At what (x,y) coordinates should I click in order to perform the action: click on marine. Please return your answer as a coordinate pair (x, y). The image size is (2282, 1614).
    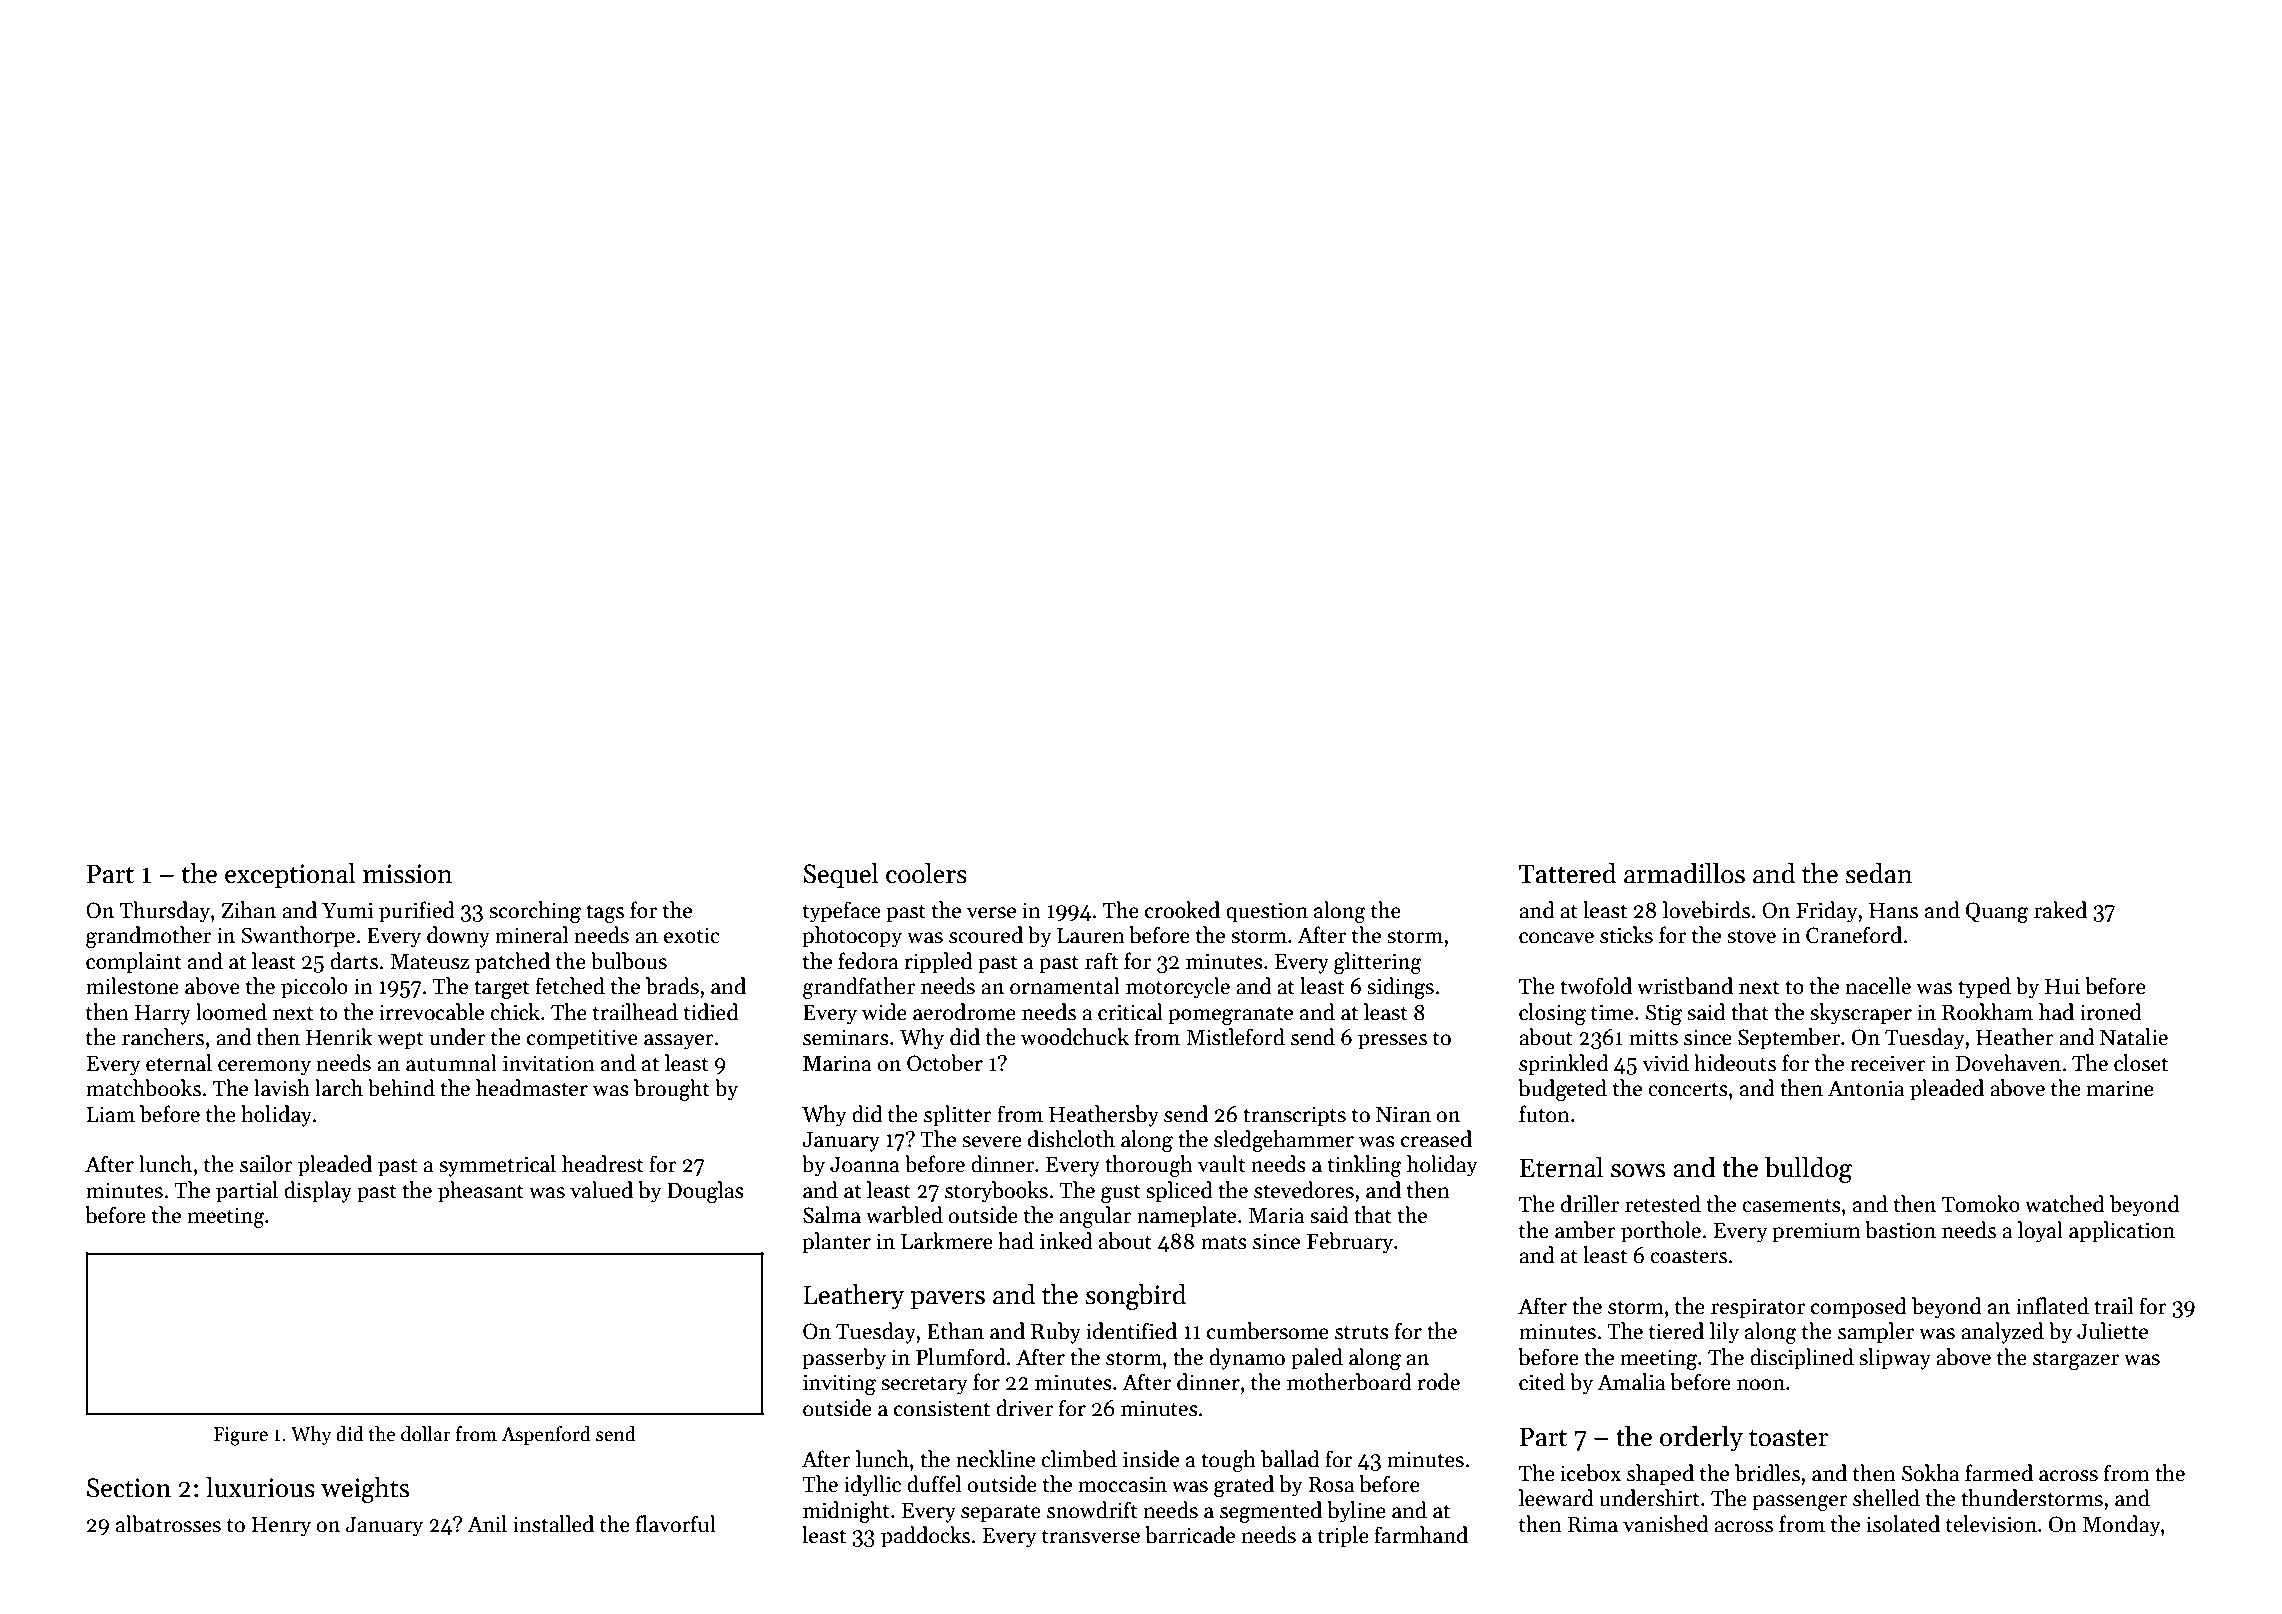
    Looking at the image, I should click on (2120, 1088).
